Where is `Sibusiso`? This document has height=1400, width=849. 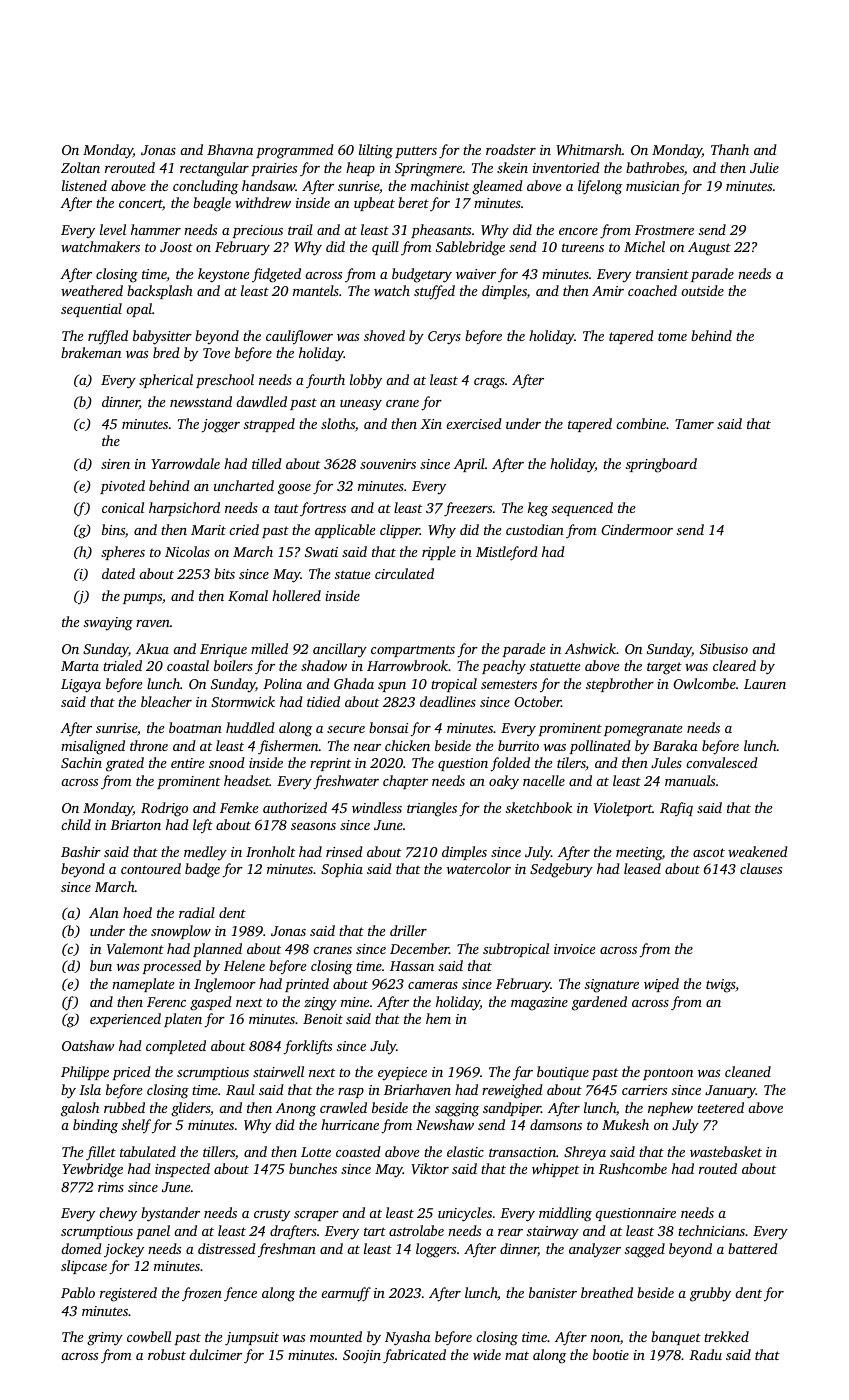 Sibusiso is located at coordinates (724, 648).
